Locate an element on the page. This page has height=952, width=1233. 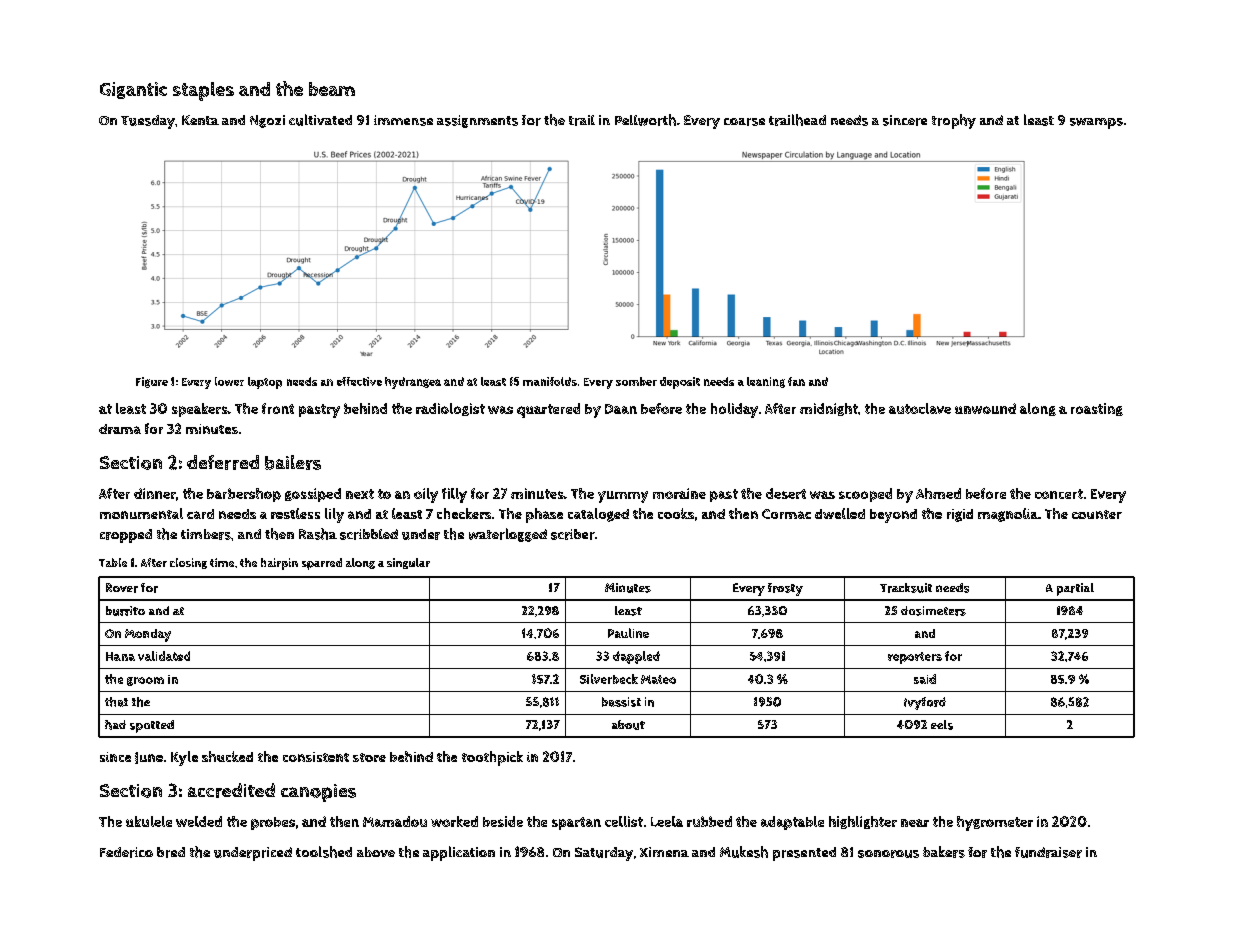
application is located at coordinates (459, 853).
